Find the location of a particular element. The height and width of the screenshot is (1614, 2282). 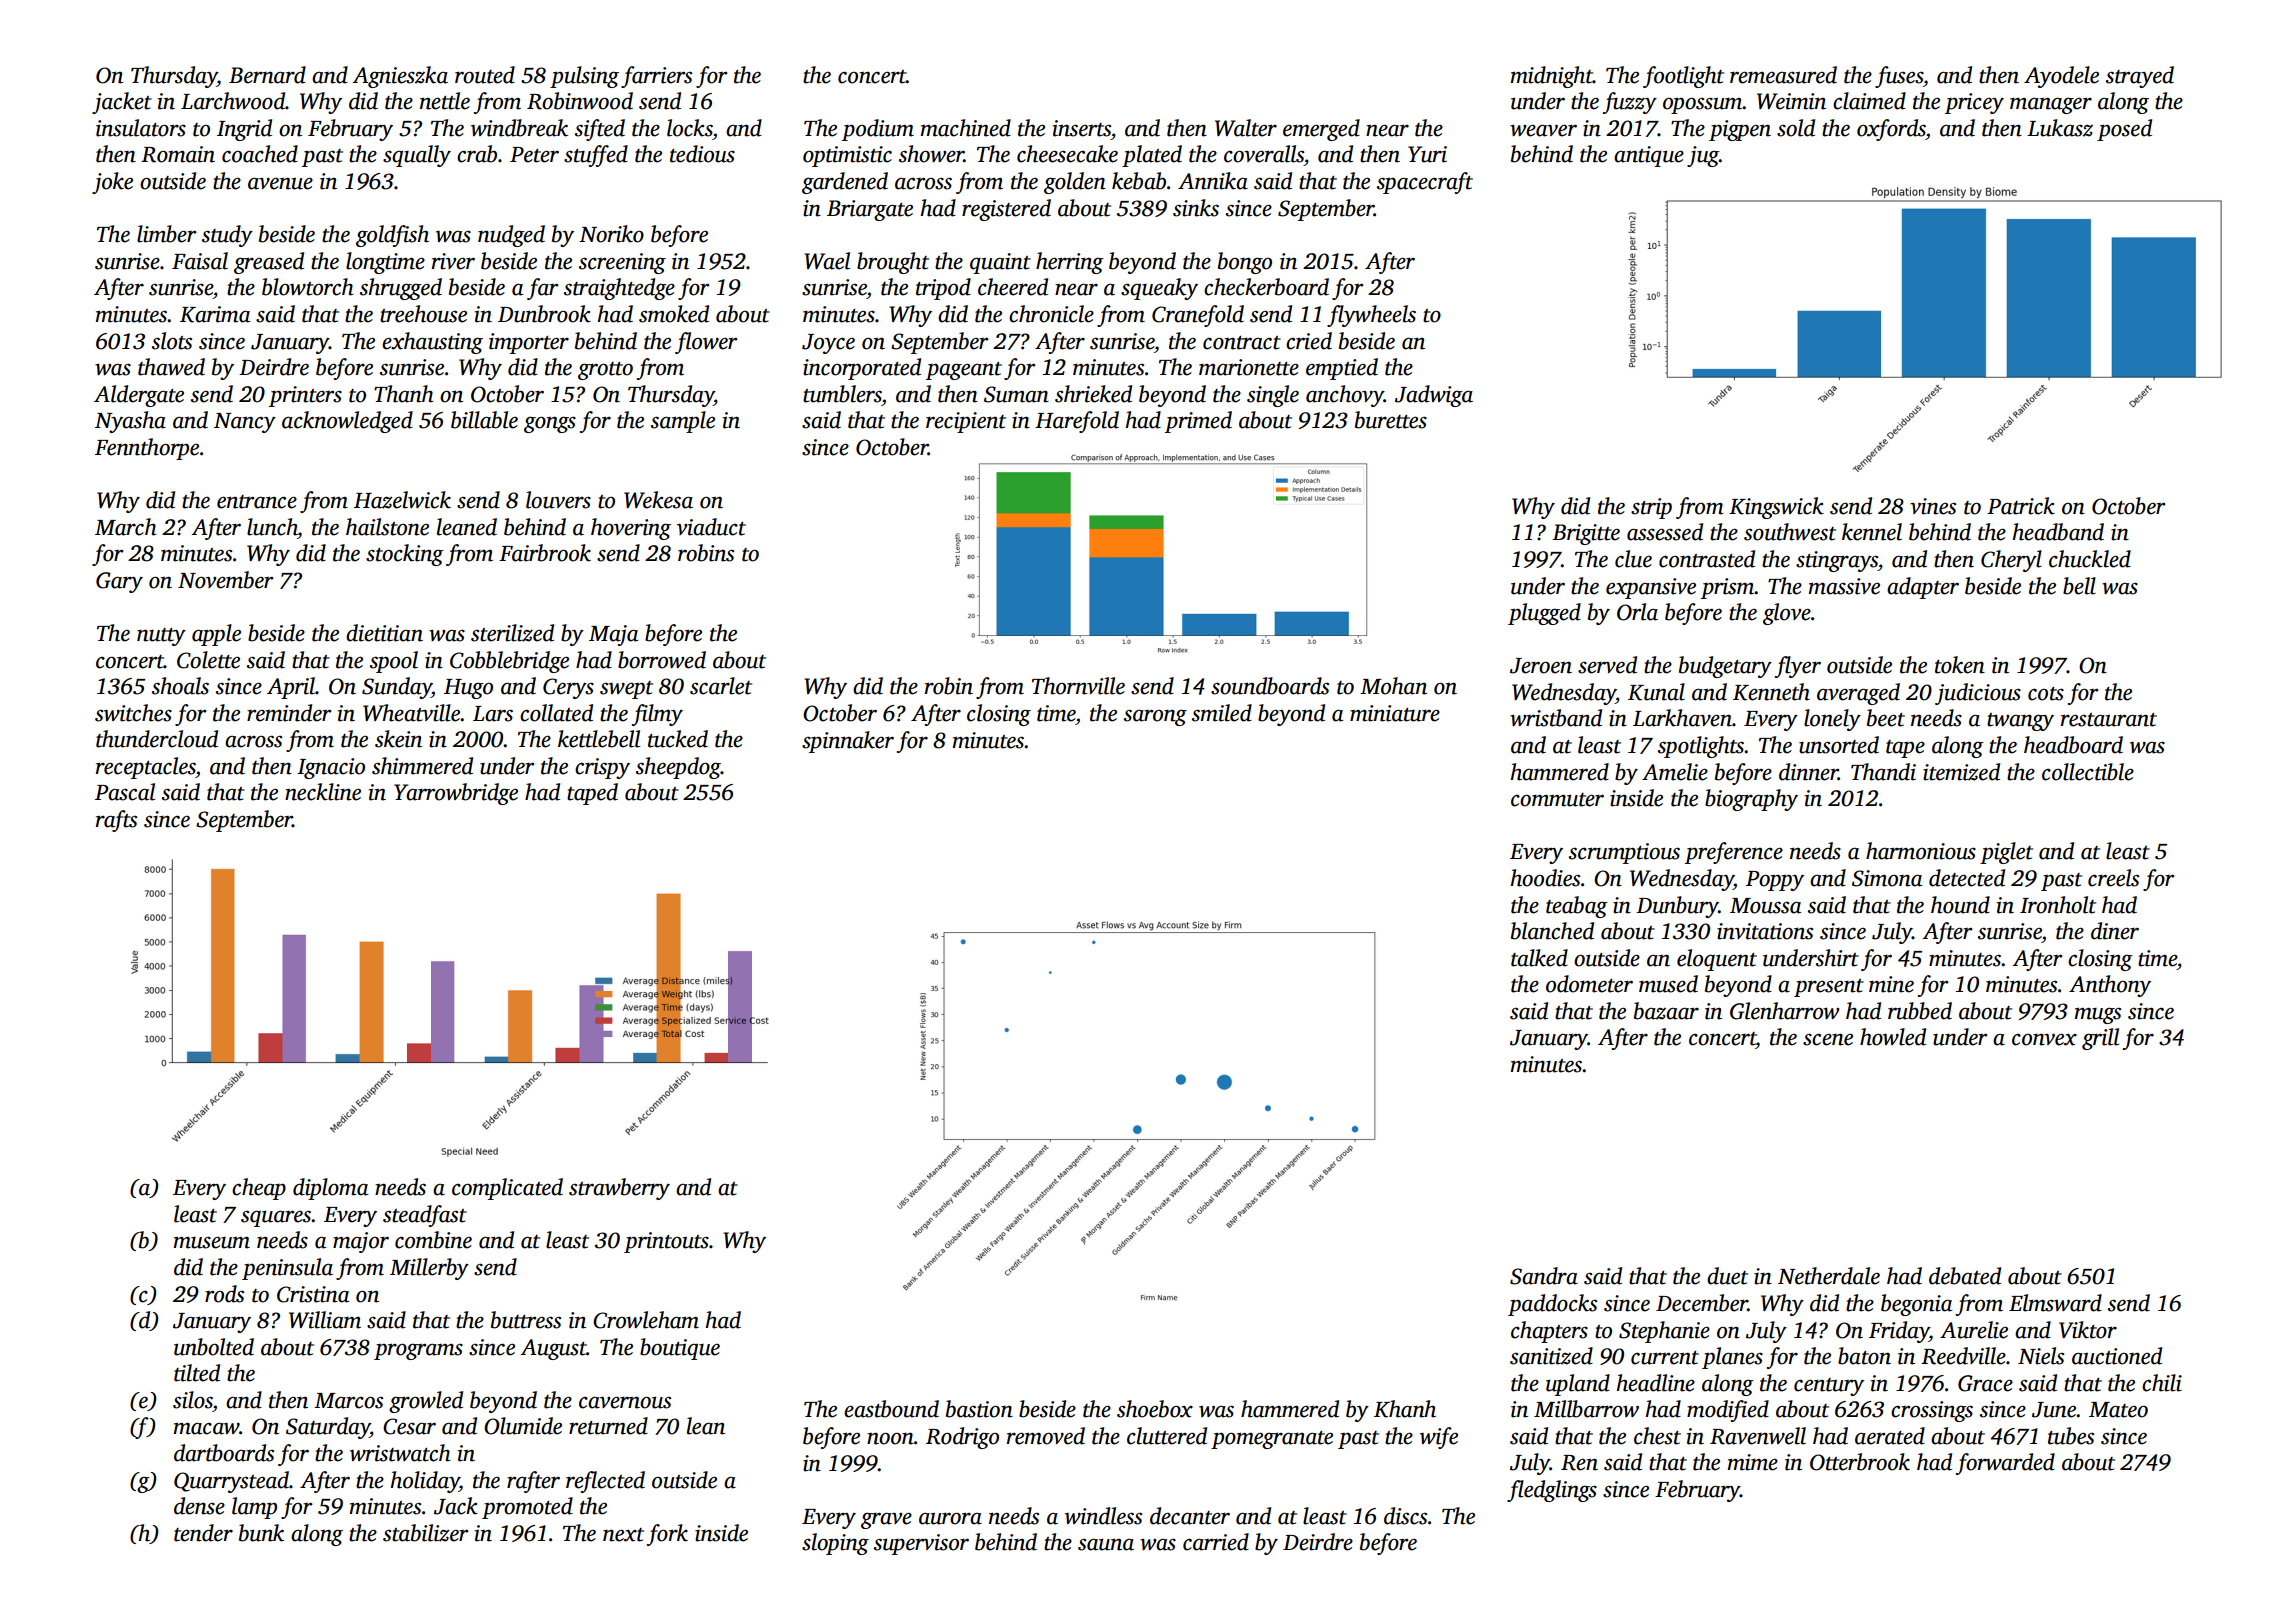

eloquent is located at coordinates (1717, 960).
